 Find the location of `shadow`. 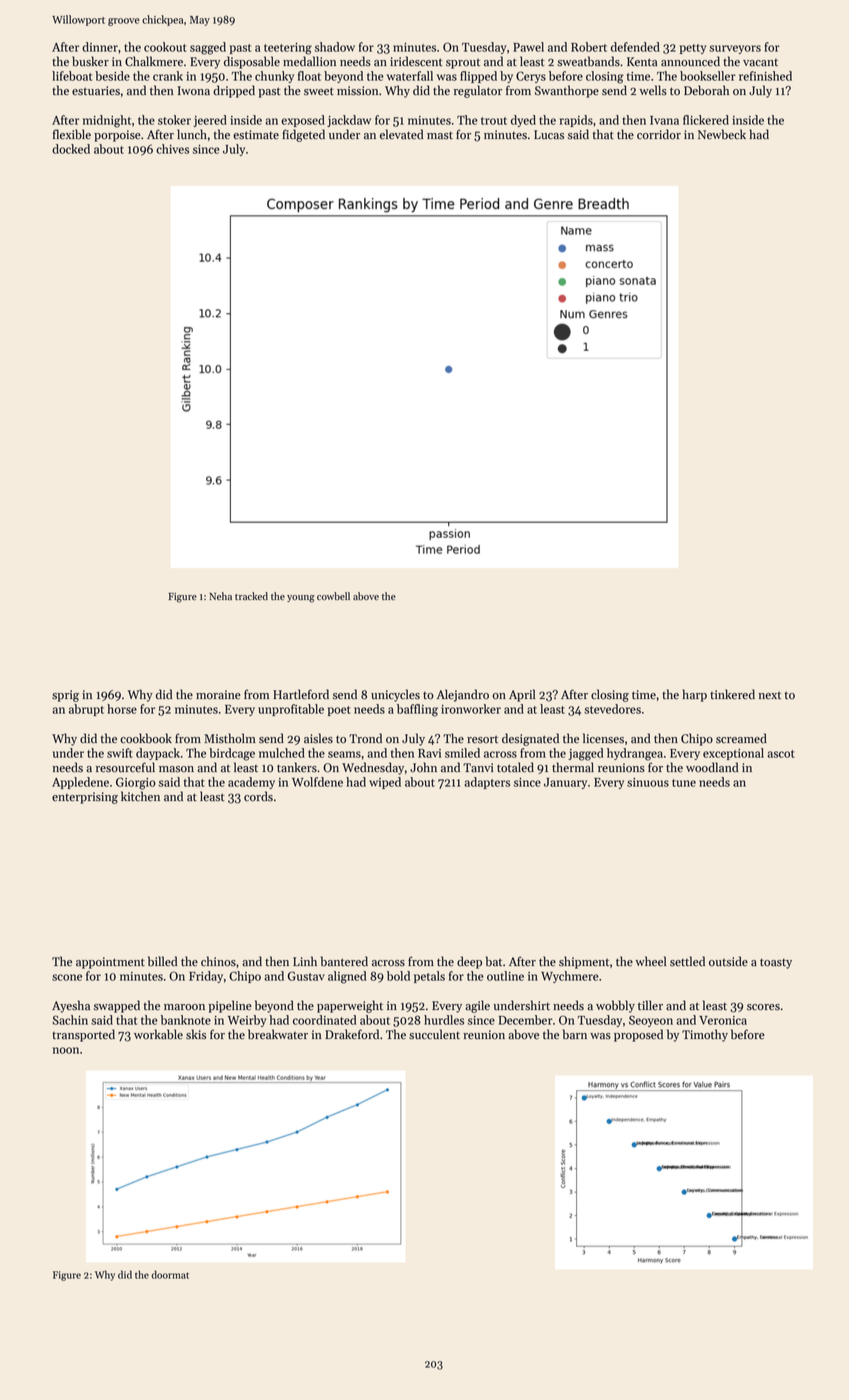

shadow is located at coordinates (335, 47).
